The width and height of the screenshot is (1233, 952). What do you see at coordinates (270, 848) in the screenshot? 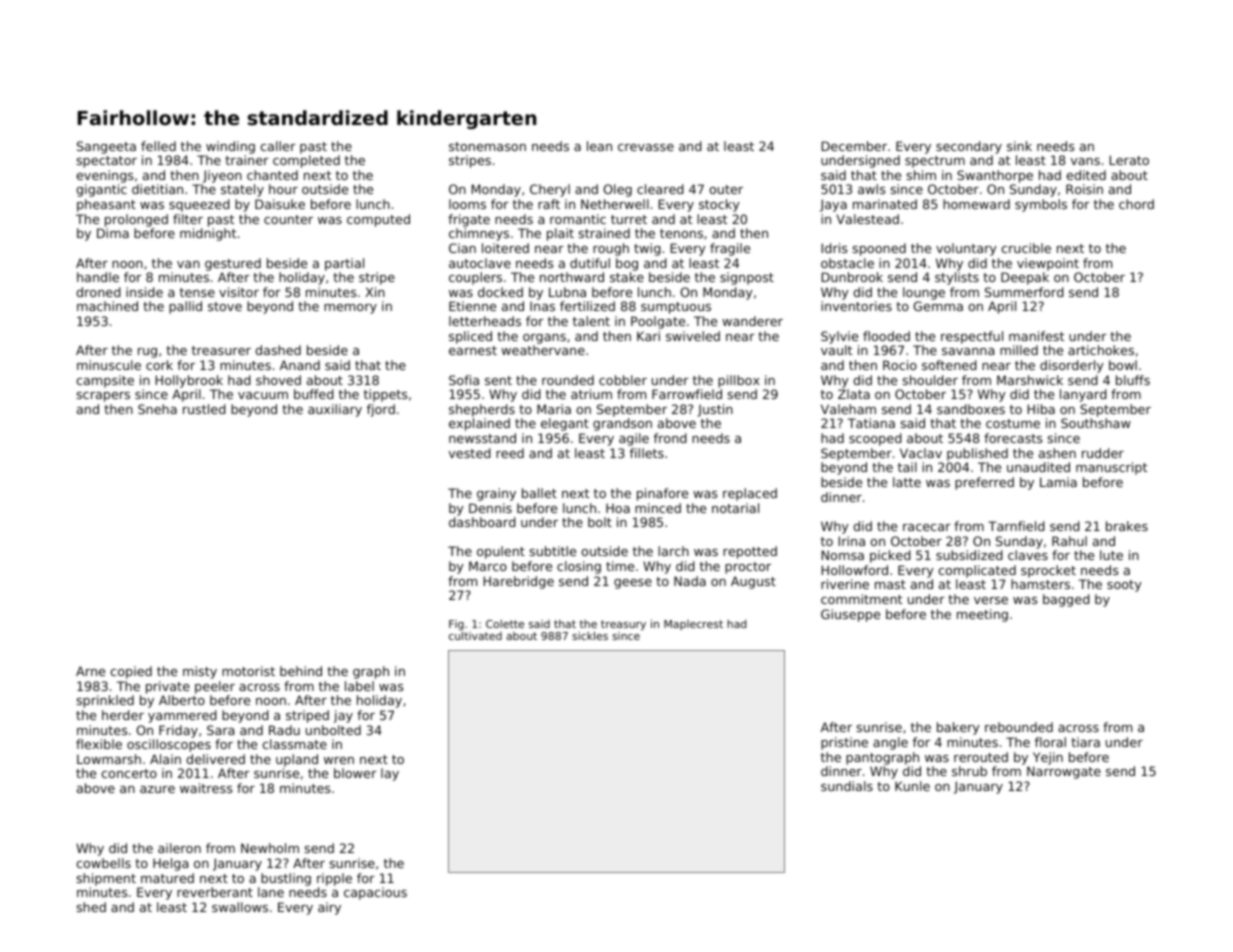
I see `Newholm` at bounding box center [270, 848].
